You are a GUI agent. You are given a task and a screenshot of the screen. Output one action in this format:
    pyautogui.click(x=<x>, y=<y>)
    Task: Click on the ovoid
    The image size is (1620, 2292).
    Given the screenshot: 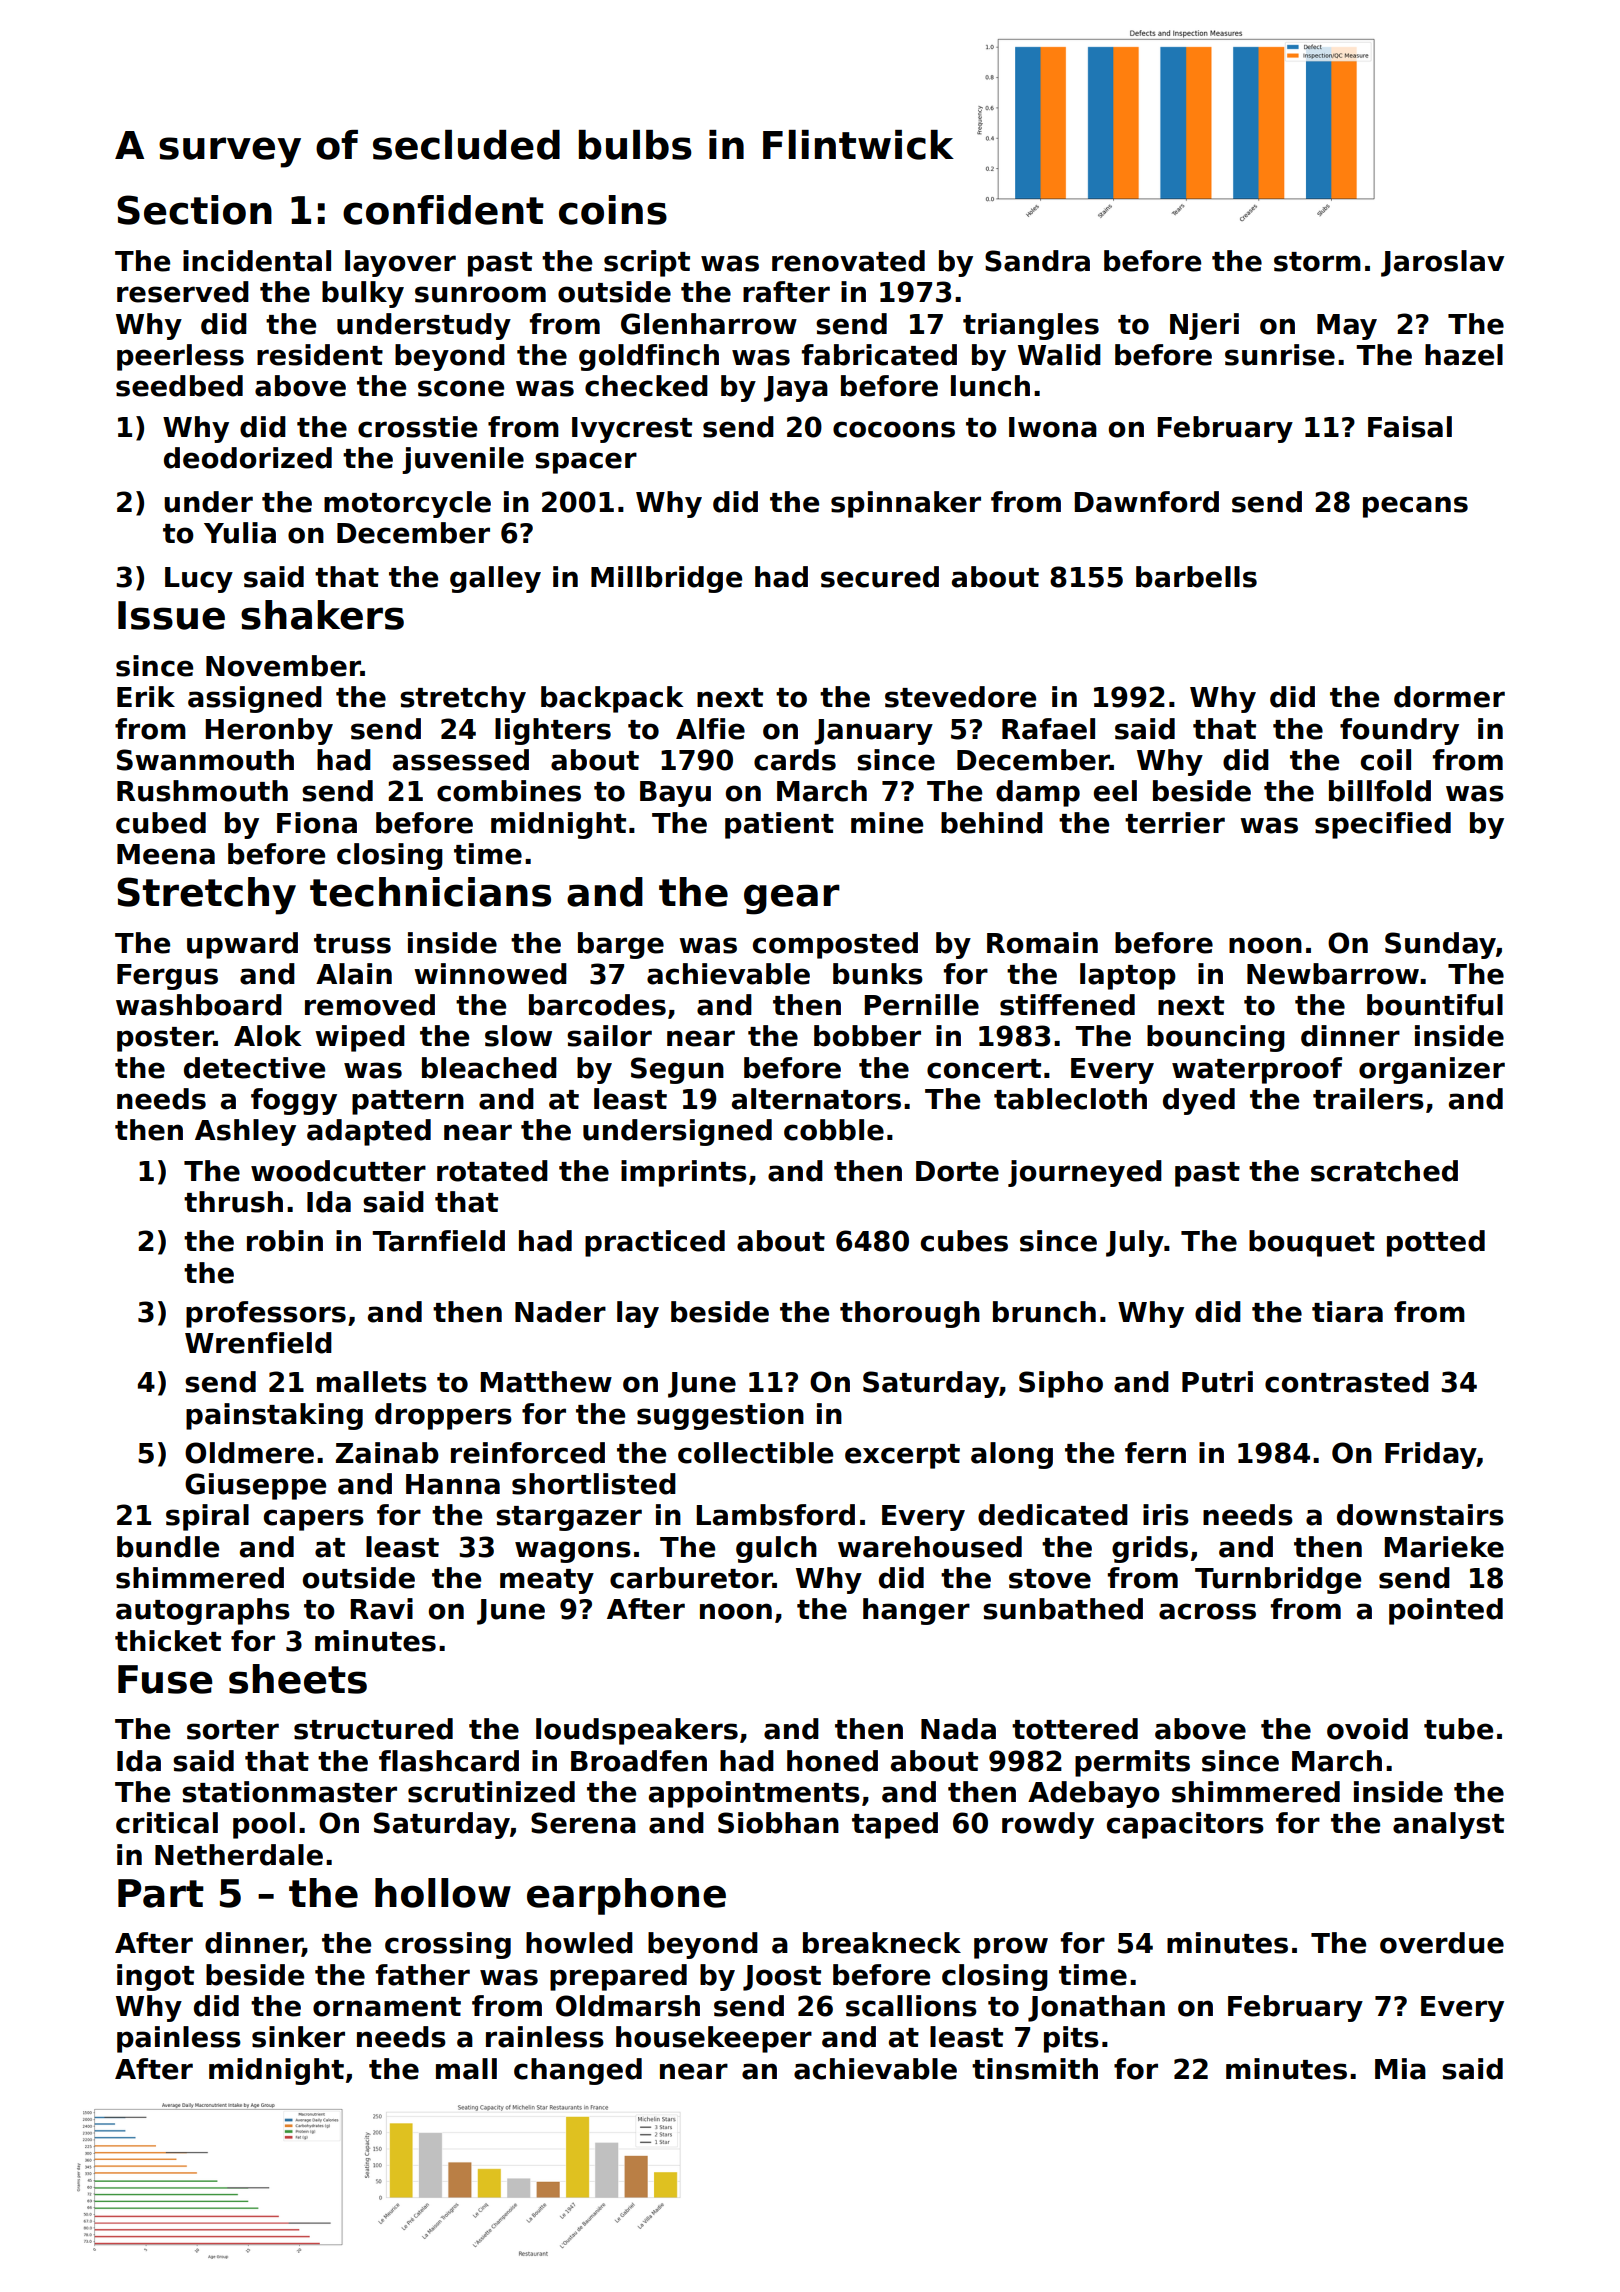 What is the action you would take?
    pyautogui.click(x=1367, y=1729)
